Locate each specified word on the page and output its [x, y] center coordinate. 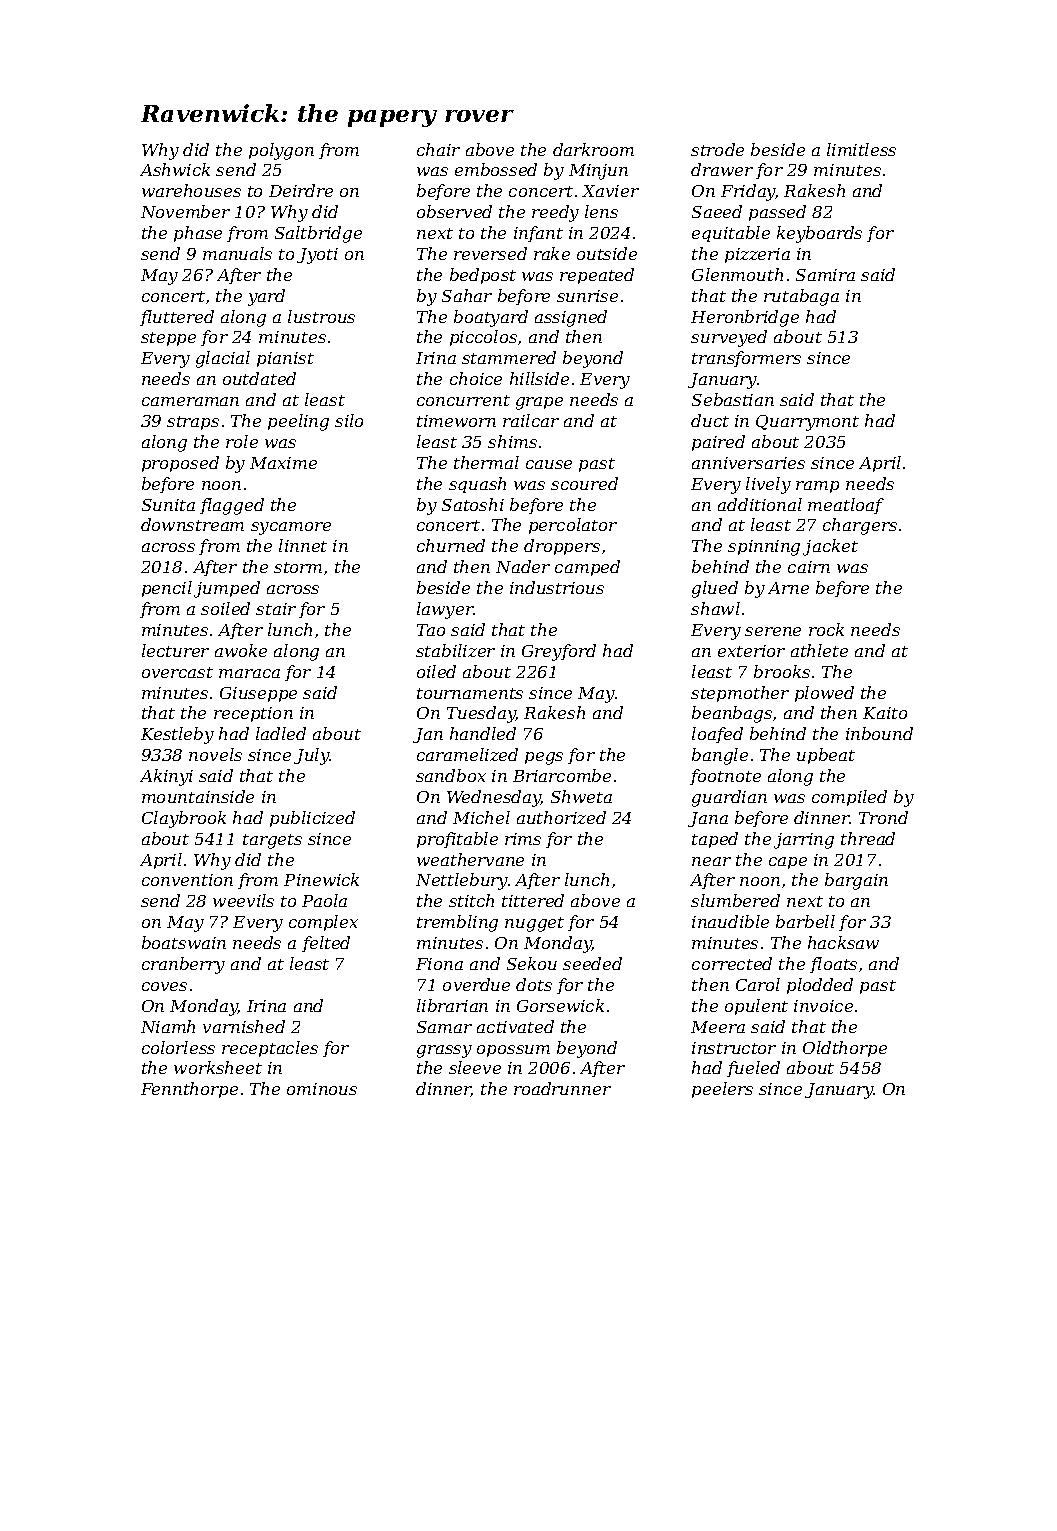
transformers [746, 359]
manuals [237, 253]
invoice [823, 1006]
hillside [539, 378]
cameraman [190, 401]
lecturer [175, 650]
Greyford [559, 652]
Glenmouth [737, 274]
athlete [819, 650]
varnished [244, 1026]
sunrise [587, 296]
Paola [324, 900]
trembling [457, 923]
